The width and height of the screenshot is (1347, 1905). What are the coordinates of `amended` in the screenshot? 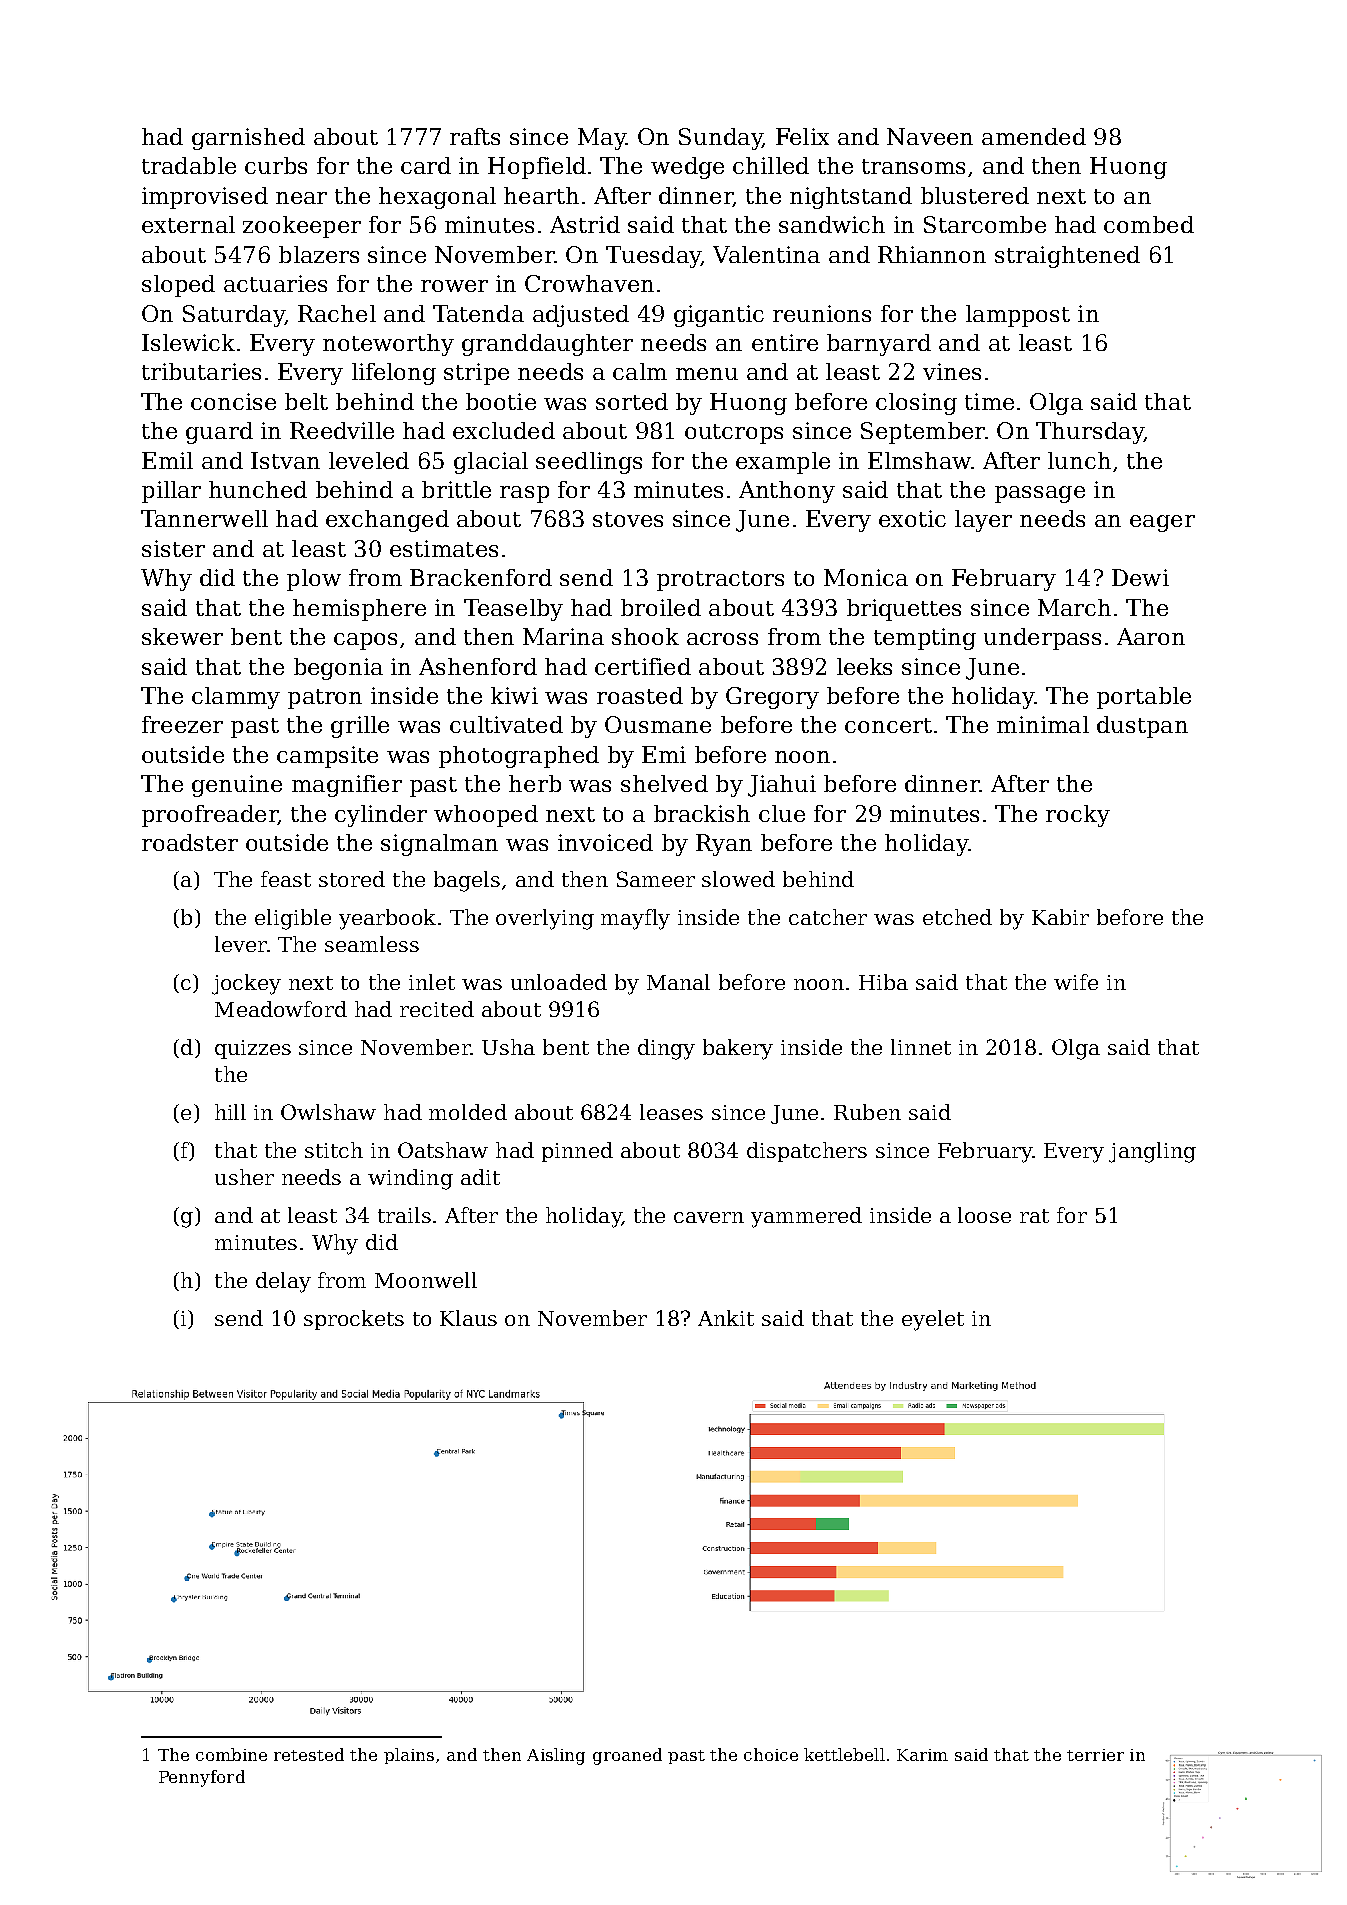 It's located at (1034, 136).
